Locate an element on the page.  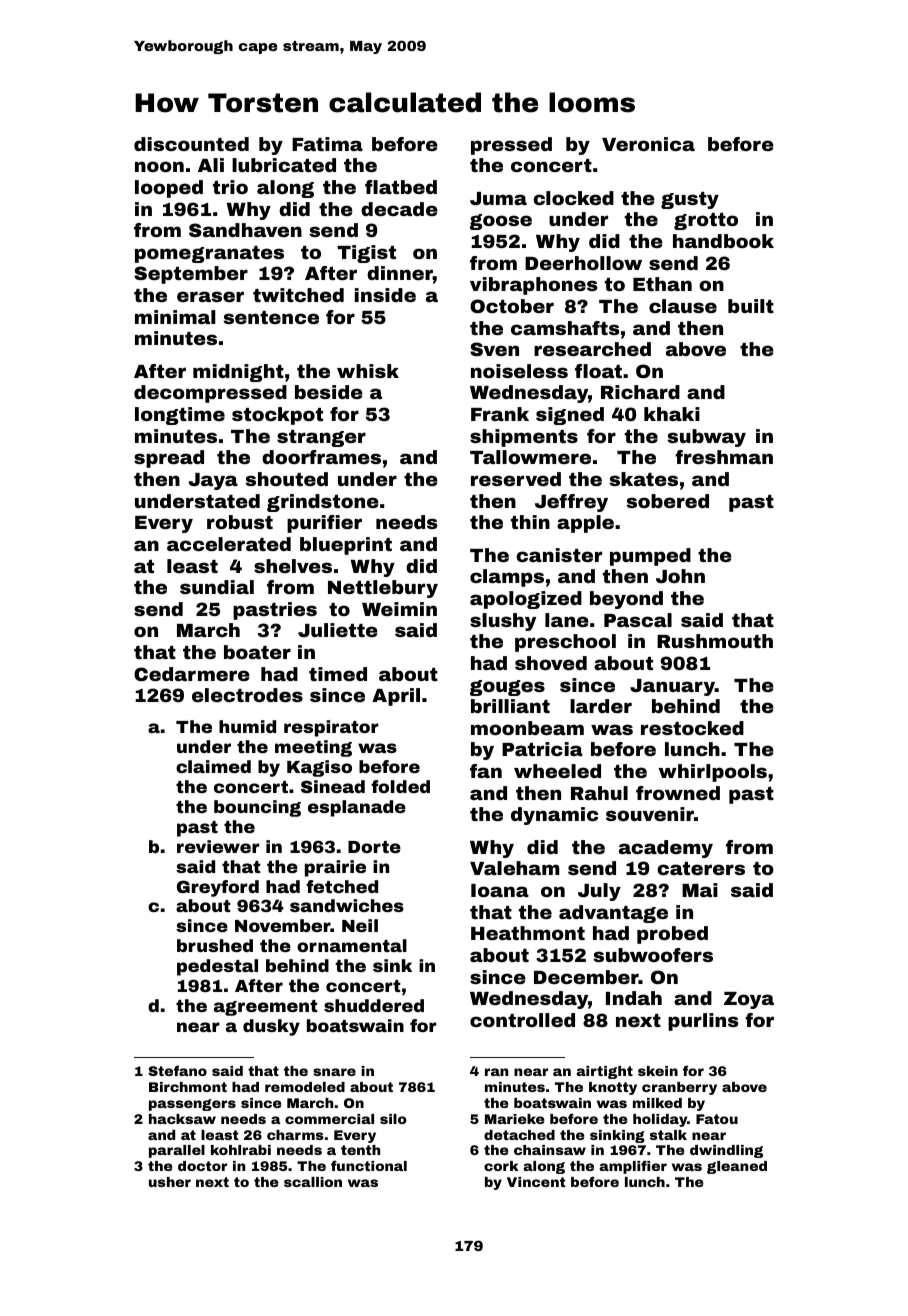
Tigist is located at coordinates (366, 254).
